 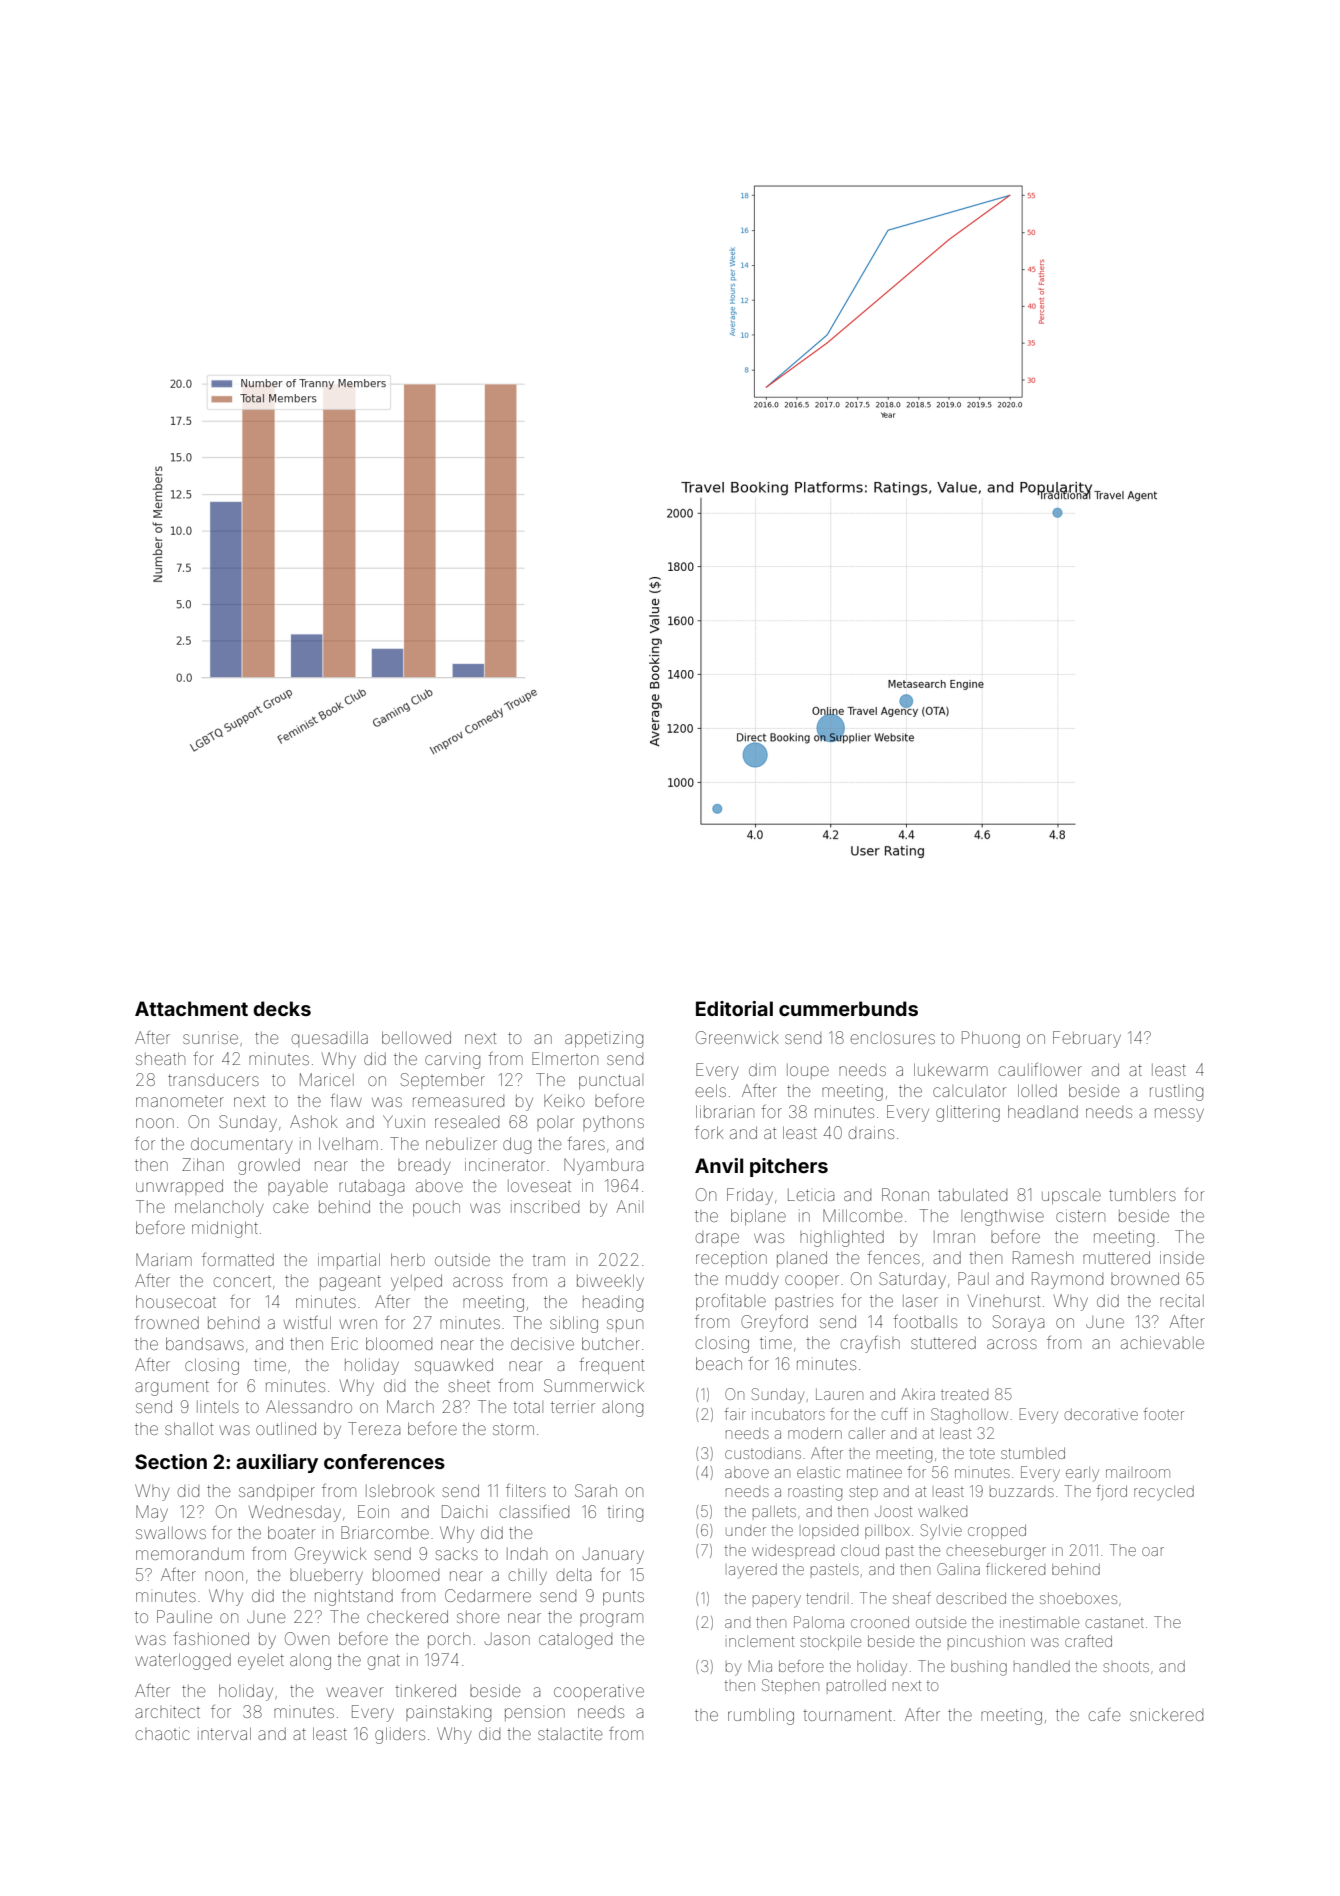 What do you see at coordinates (734, 1008) in the page?
I see `Editorial` at bounding box center [734, 1008].
